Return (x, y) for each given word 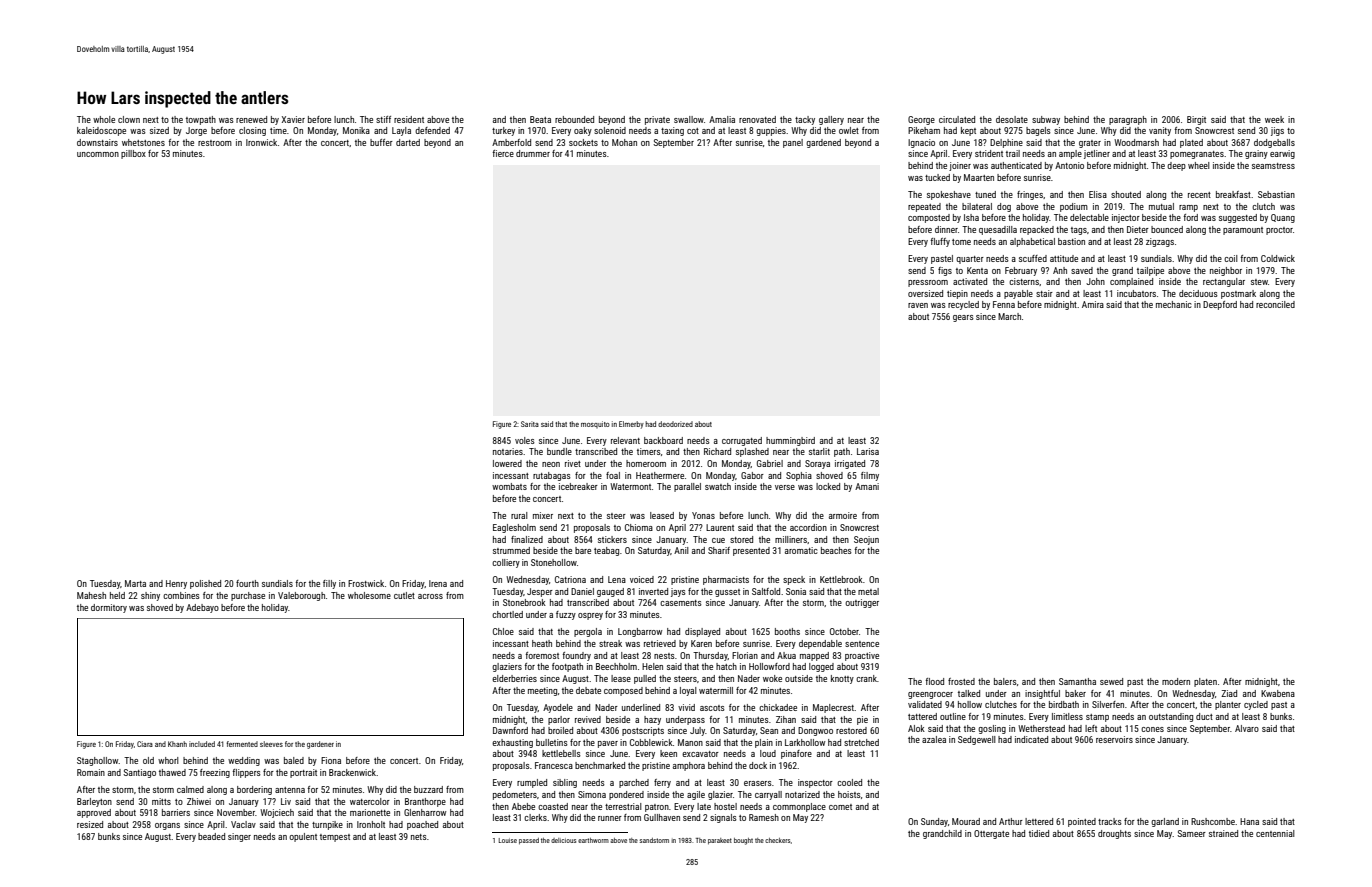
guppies (771, 131)
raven (918, 305)
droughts (1114, 834)
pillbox (133, 154)
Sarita (530, 424)
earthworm (593, 840)
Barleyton (94, 802)
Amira (1093, 304)
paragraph (1128, 120)
